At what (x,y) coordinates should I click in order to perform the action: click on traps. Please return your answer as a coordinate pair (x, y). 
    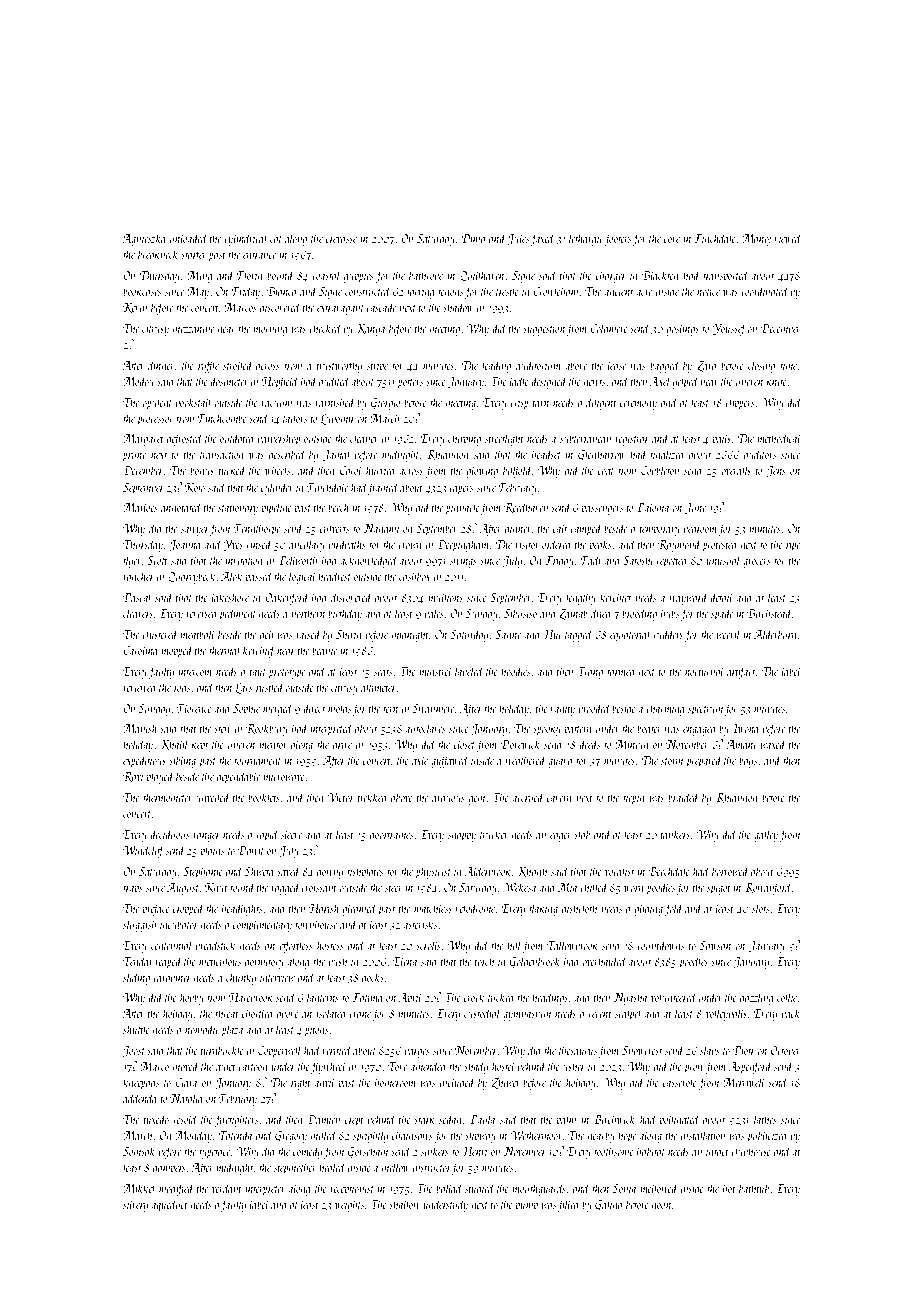
    Looking at the image, I should click on (133, 890).
